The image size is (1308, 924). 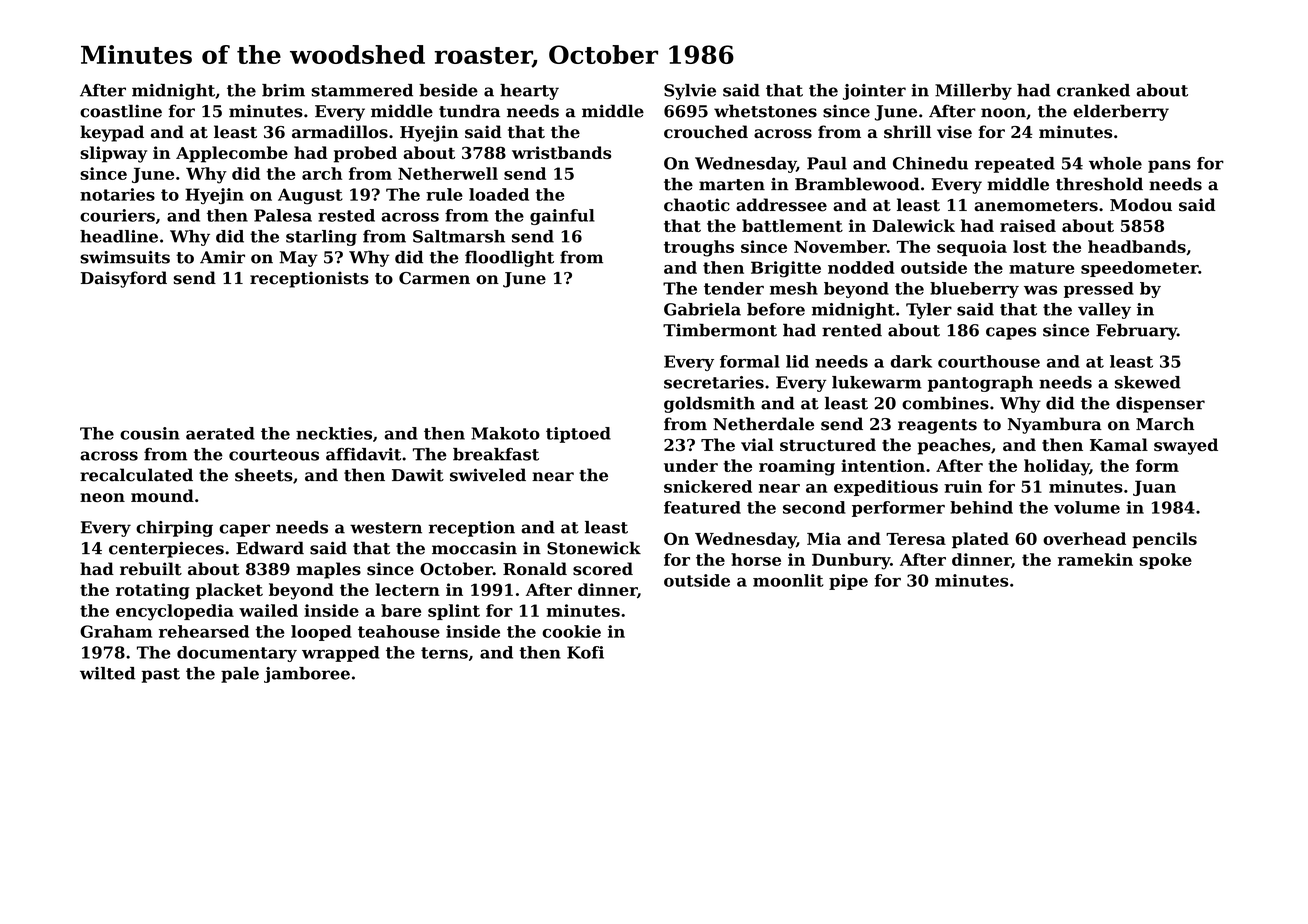 What do you see at coordinates (341, 654) in the image?
I see `wrapped` at bounding box center [341, 654].
